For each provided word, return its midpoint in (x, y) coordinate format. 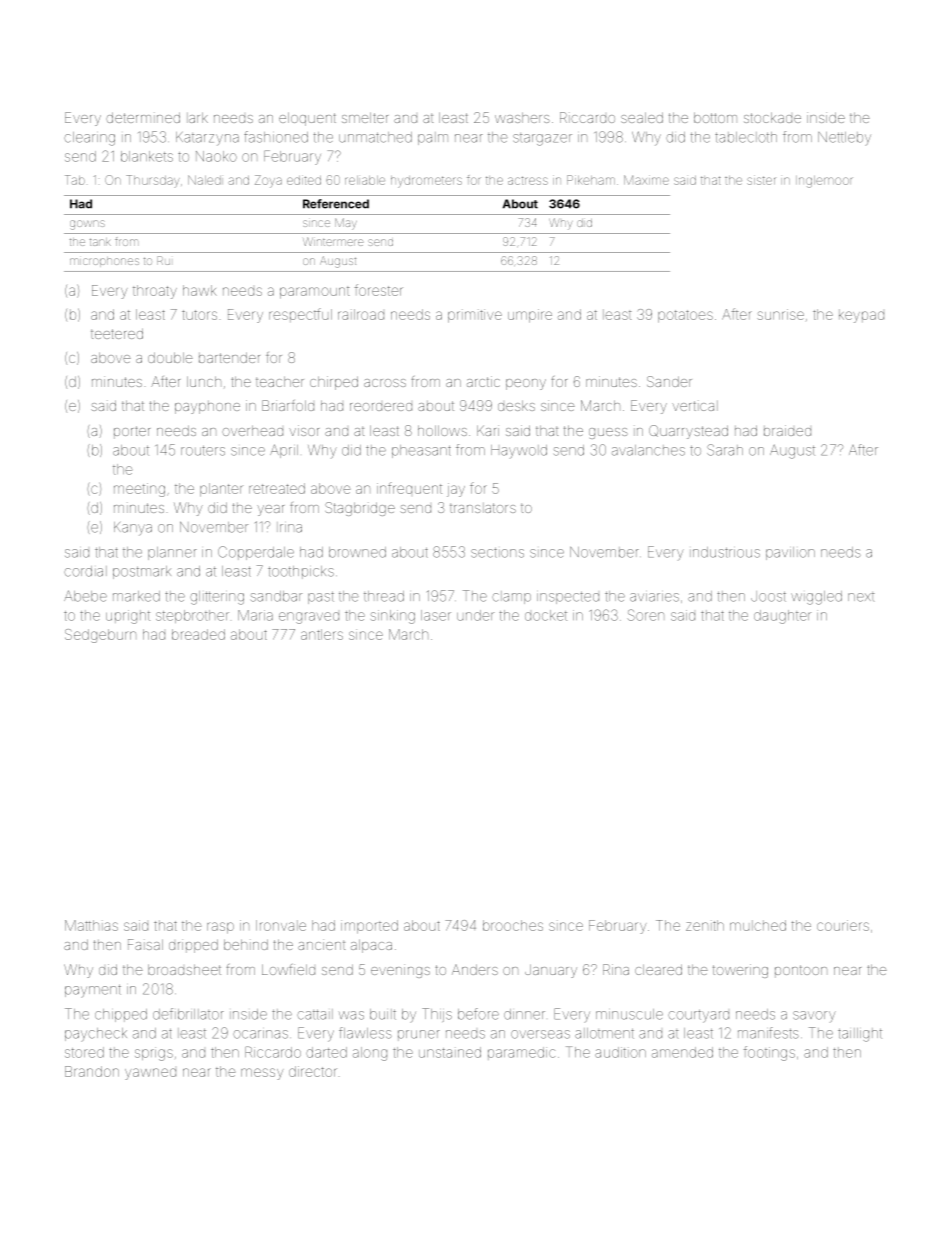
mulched (758, 925)
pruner (419, 1035)
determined (143, 117)
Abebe (85, 596)
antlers (322, 634)
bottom (715, 117)
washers (522, 117)
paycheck (96, 1035)
